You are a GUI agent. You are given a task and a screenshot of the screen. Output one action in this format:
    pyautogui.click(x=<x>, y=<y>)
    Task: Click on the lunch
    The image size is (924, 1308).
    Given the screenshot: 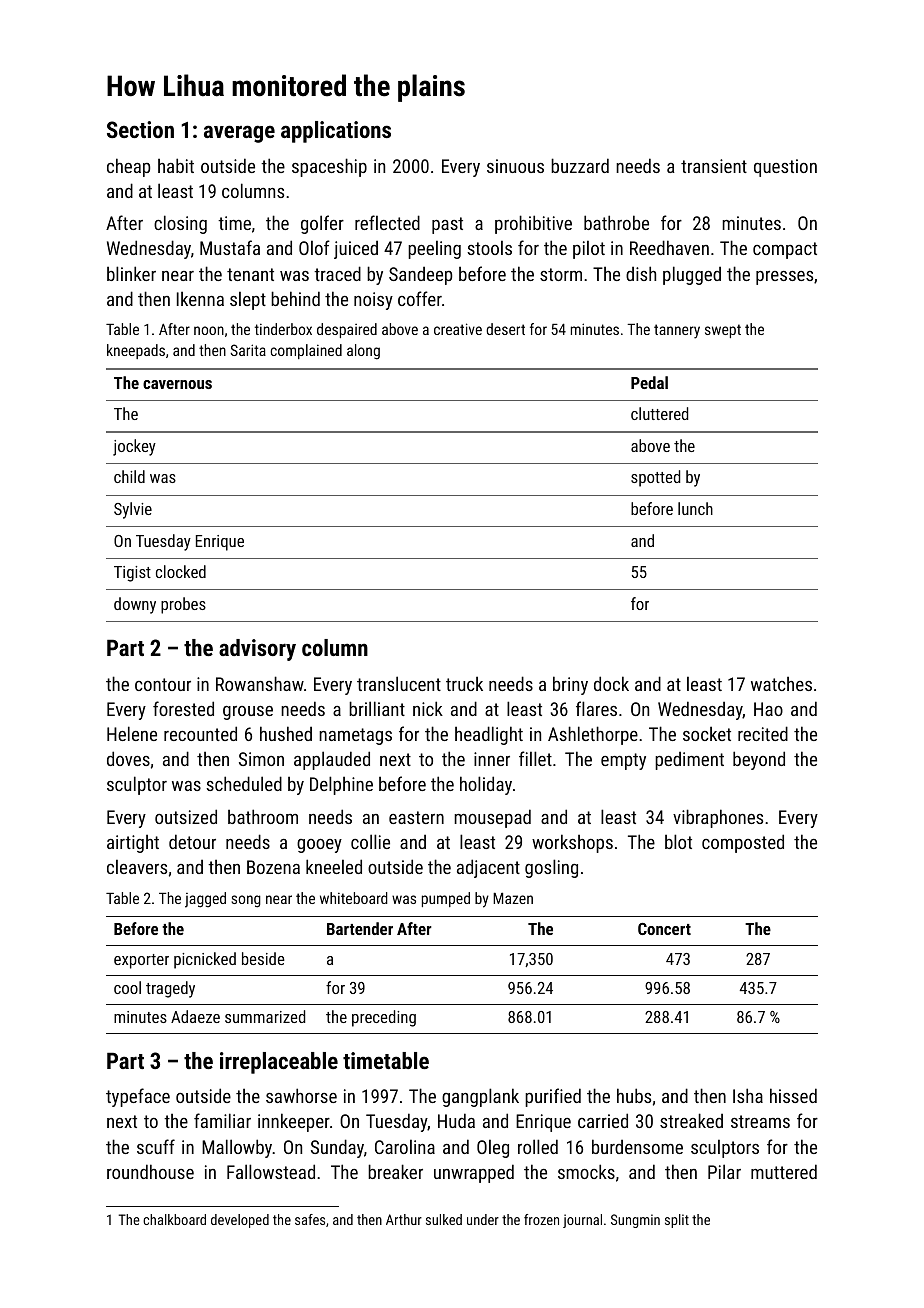 What is the action you would take?
    pyautogui.click(x=695, y=508)
